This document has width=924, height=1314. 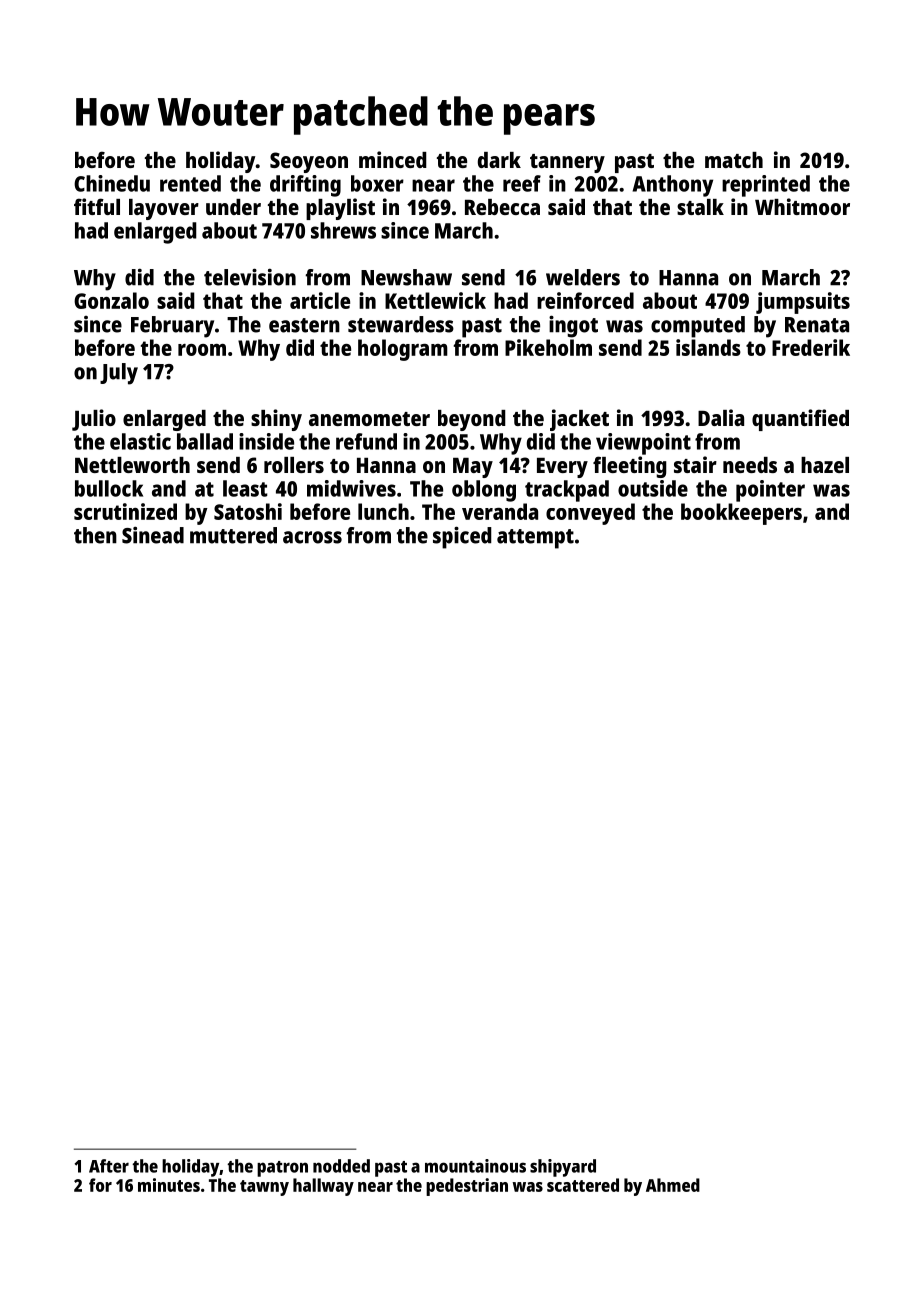 I want to click on minutes, so click(x=169, y=1185).
